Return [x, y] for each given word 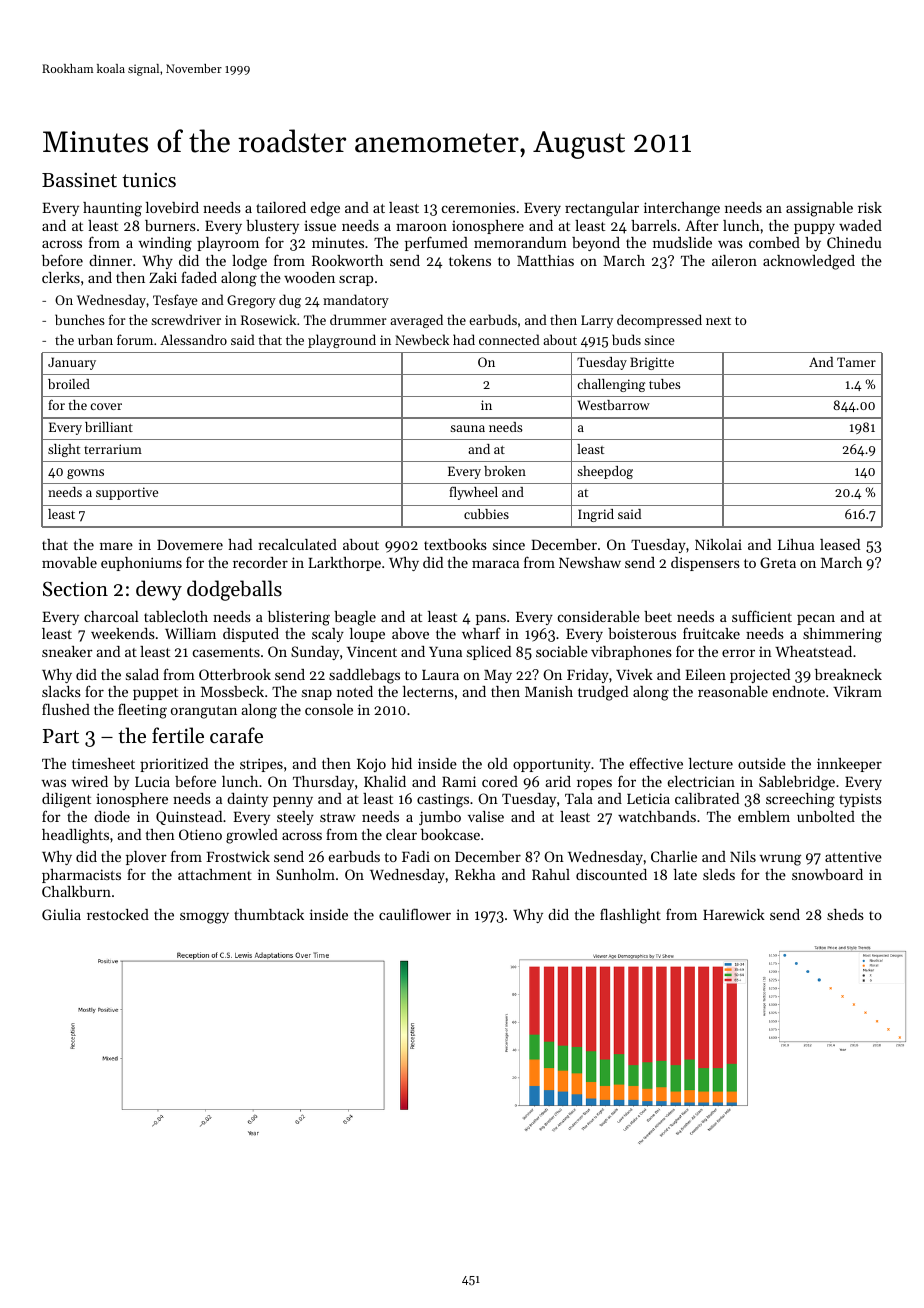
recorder [260, 562]
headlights [75, 836]
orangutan [204, 712]
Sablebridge [797, 783]
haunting [112, 209]
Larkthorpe [344, 564]
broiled [69, 384]
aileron [734, 260]
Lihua [796, 544]
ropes [594, 784]
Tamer [856, 362]
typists [860, 800]
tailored [281, 207]
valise [486, 816]
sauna [467, 428]
